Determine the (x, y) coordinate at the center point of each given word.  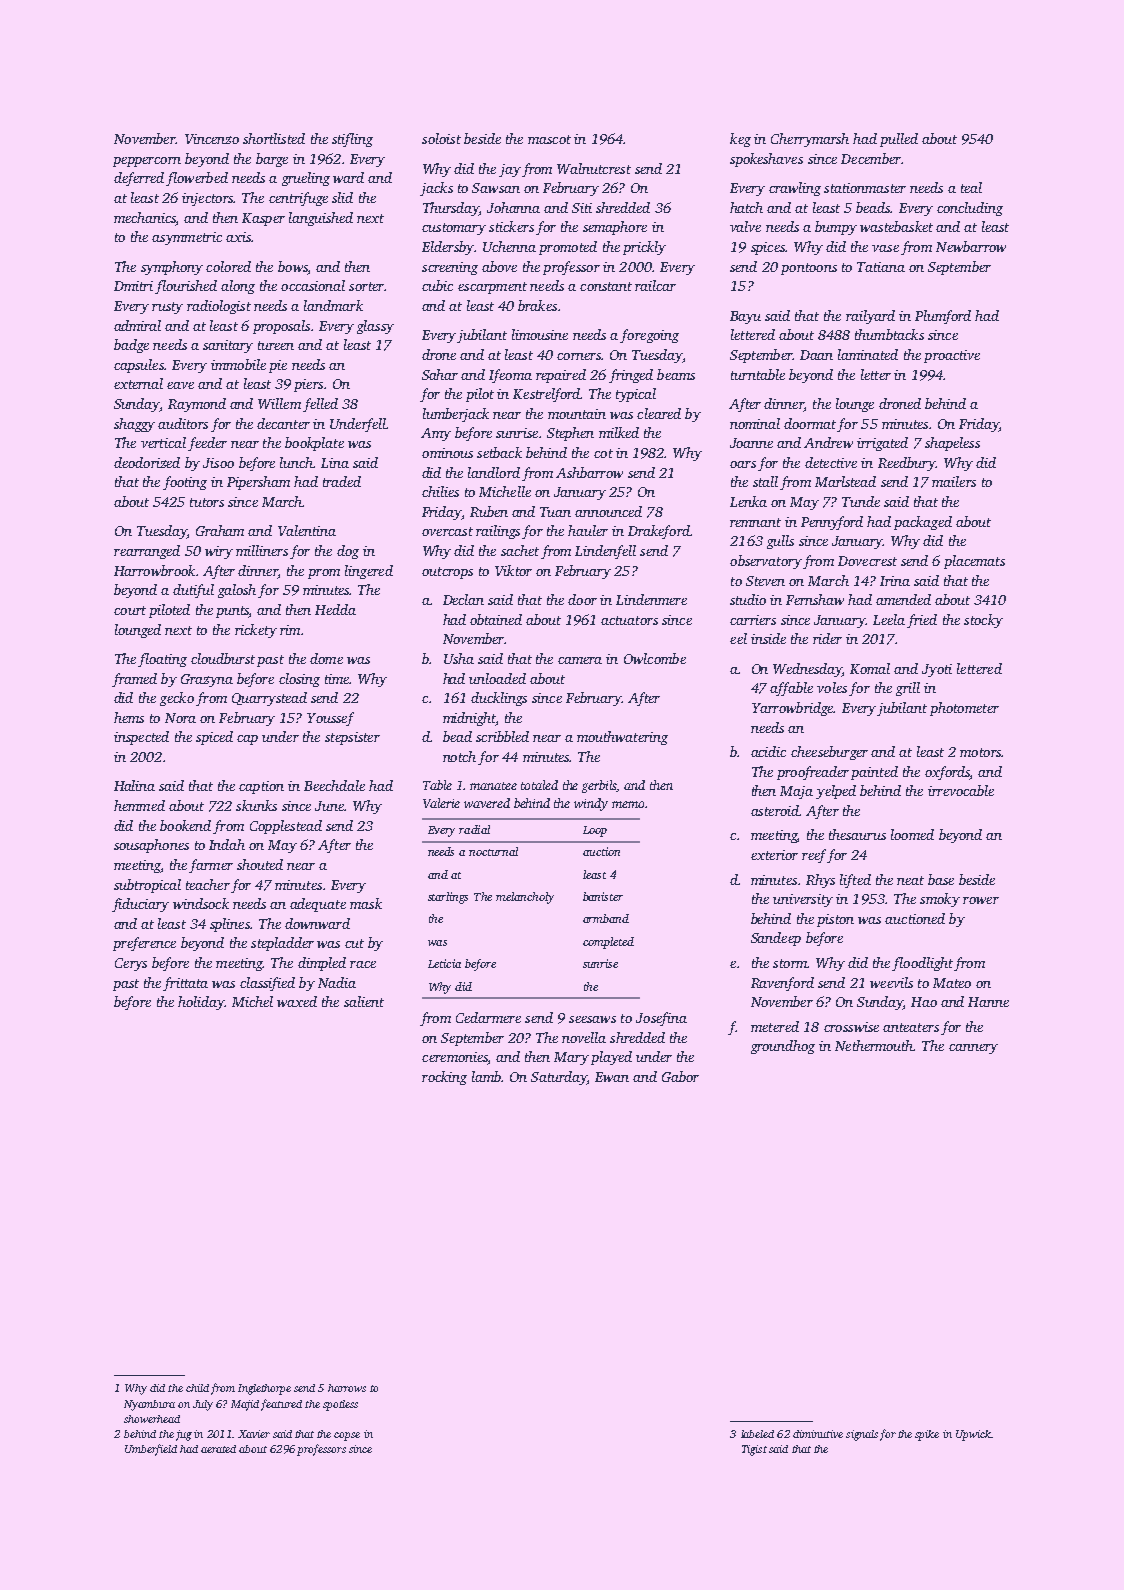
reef (814, 856)
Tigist (754, 1450)
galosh (237, 591)
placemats (974, 562)
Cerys (131, 964)
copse (347, 1436)
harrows (347, 1388)
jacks (436, 189)
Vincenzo (212, 139)
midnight (469, 719)
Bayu (745, 317)
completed (608, 943)
